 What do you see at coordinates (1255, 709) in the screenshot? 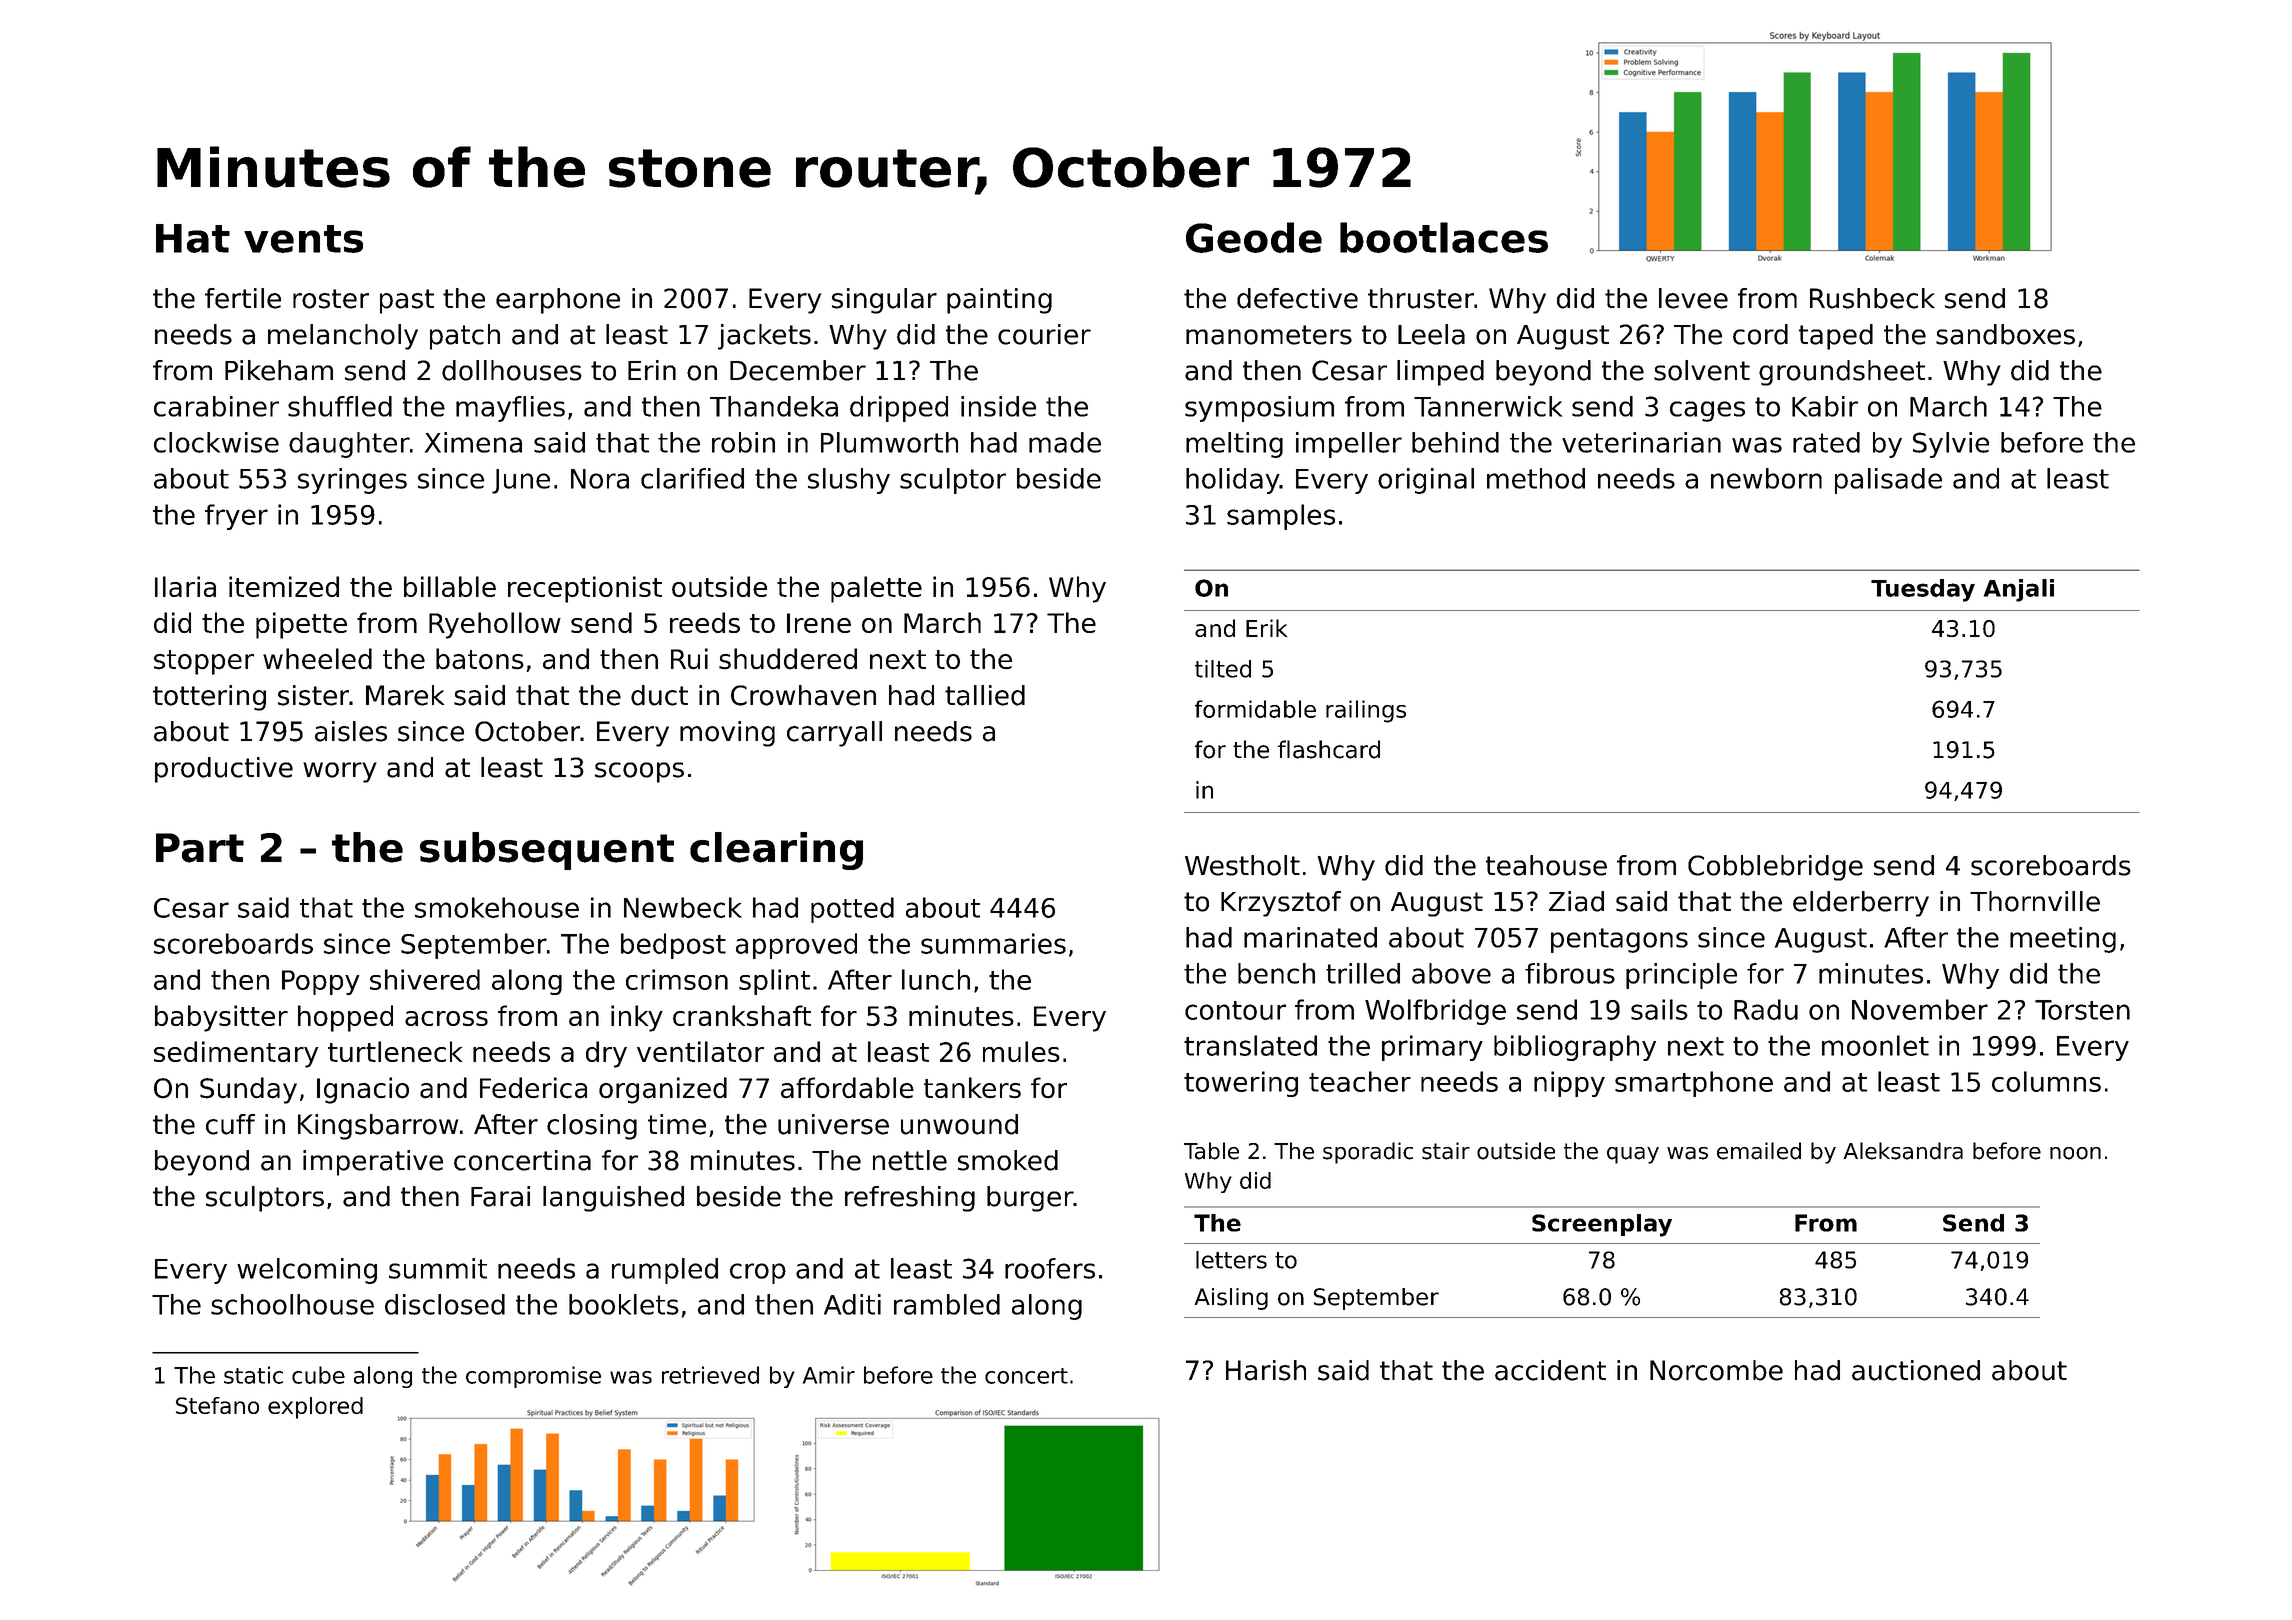
I see `formidable` at bounding box center [1255, 709].
